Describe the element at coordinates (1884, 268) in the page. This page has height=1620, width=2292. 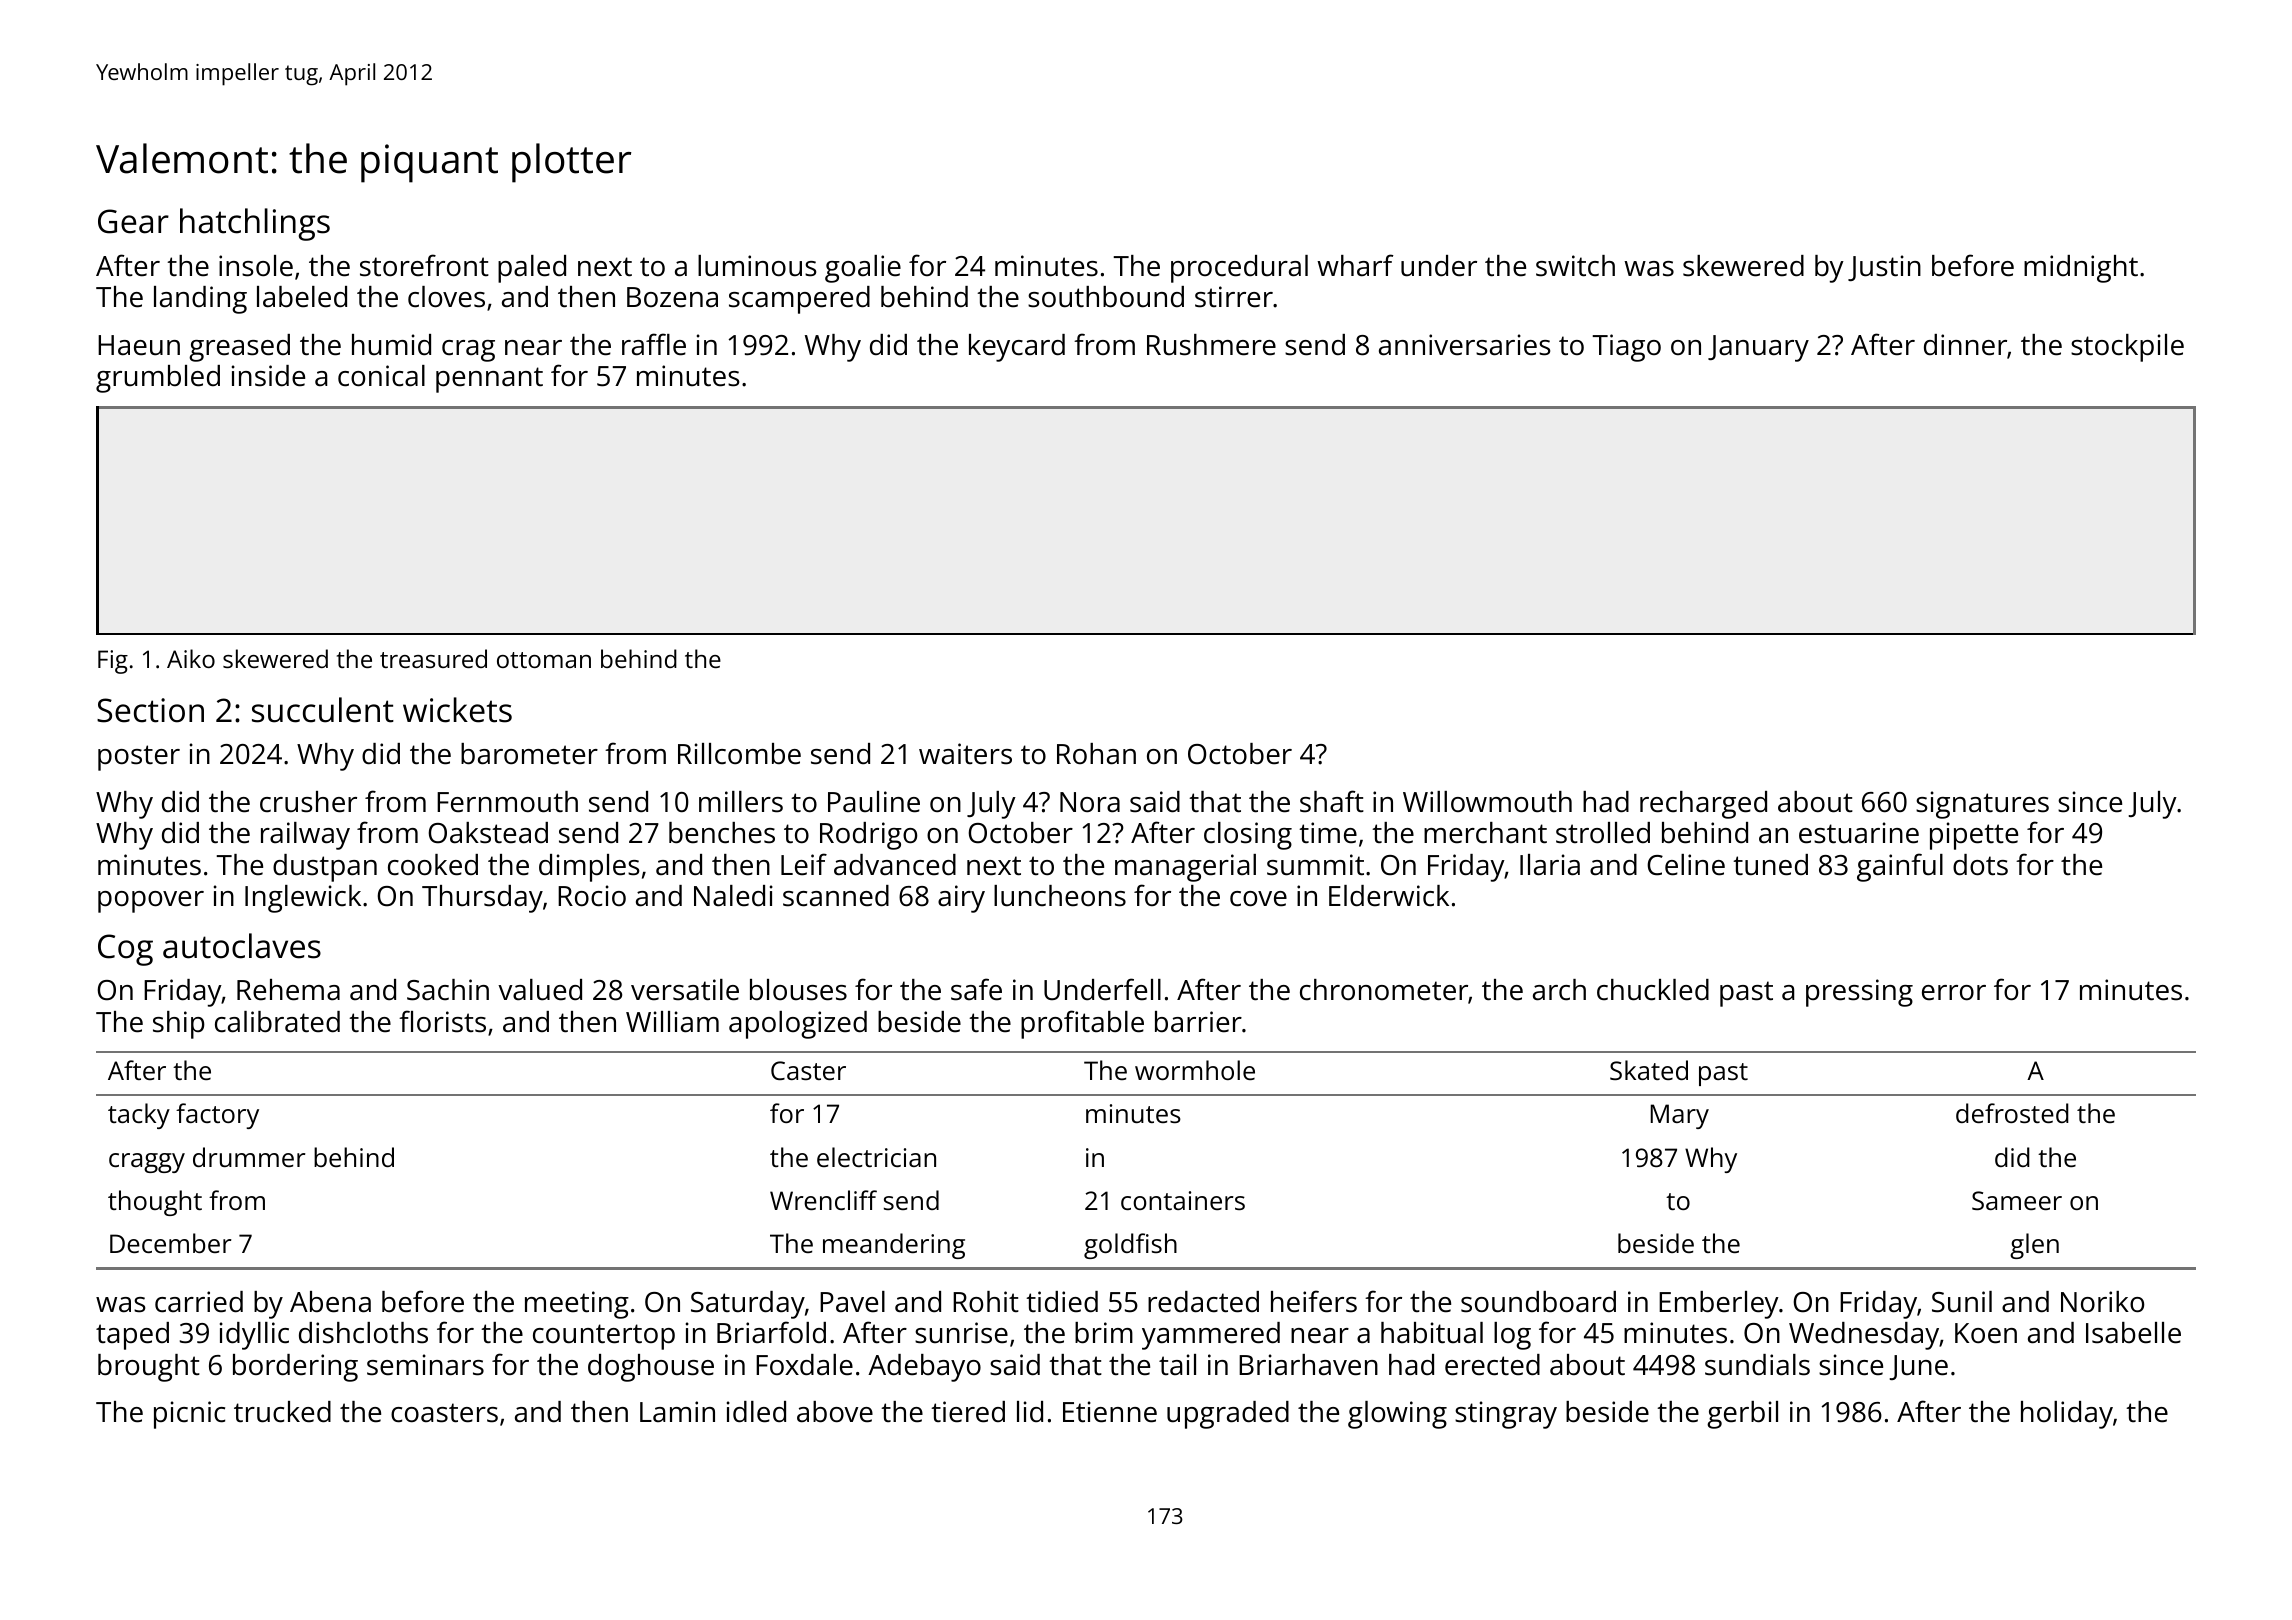
I see `Justin` at that location.
